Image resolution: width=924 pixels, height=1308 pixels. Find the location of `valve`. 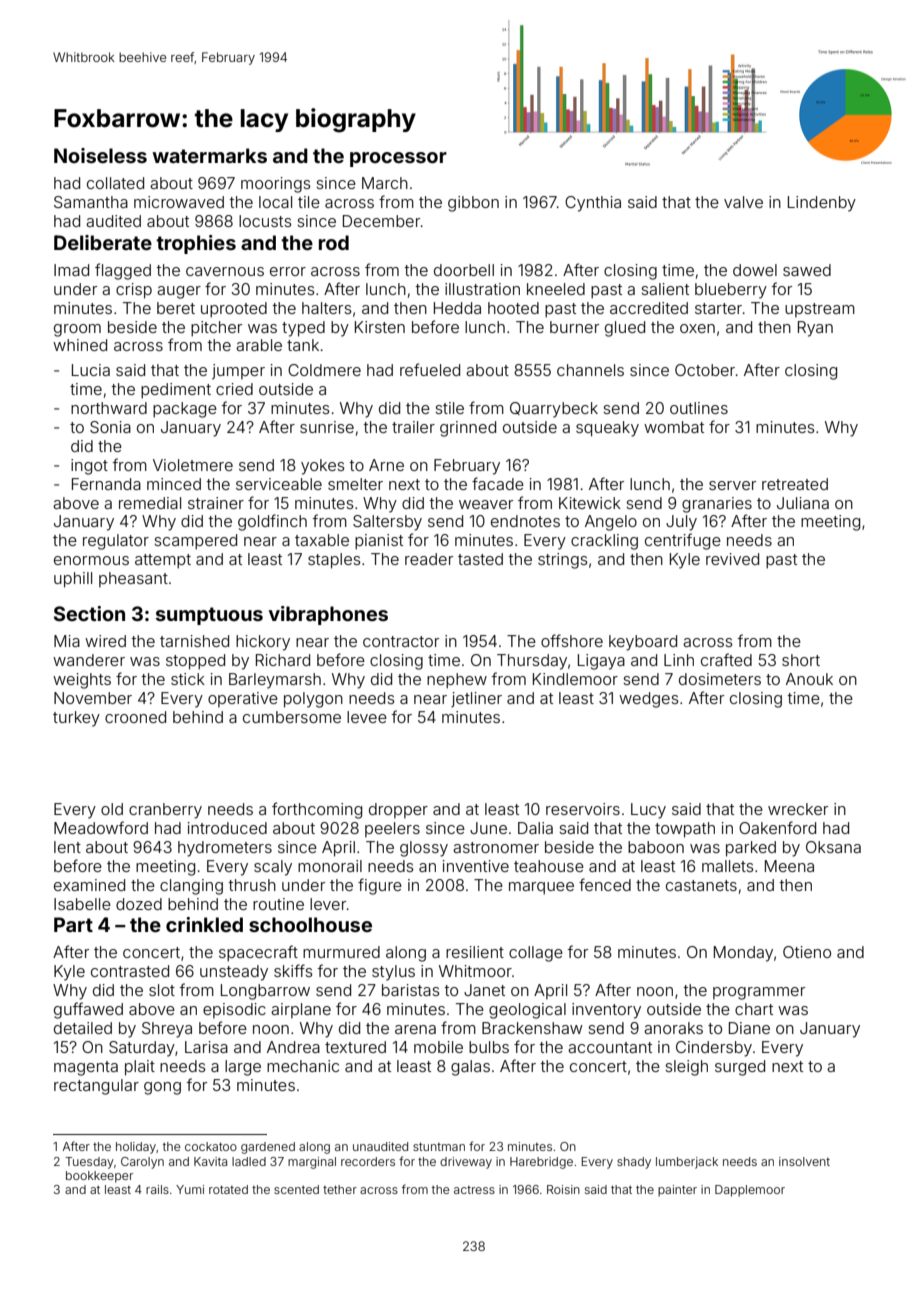

valve is located at coordinates (743, 202).
